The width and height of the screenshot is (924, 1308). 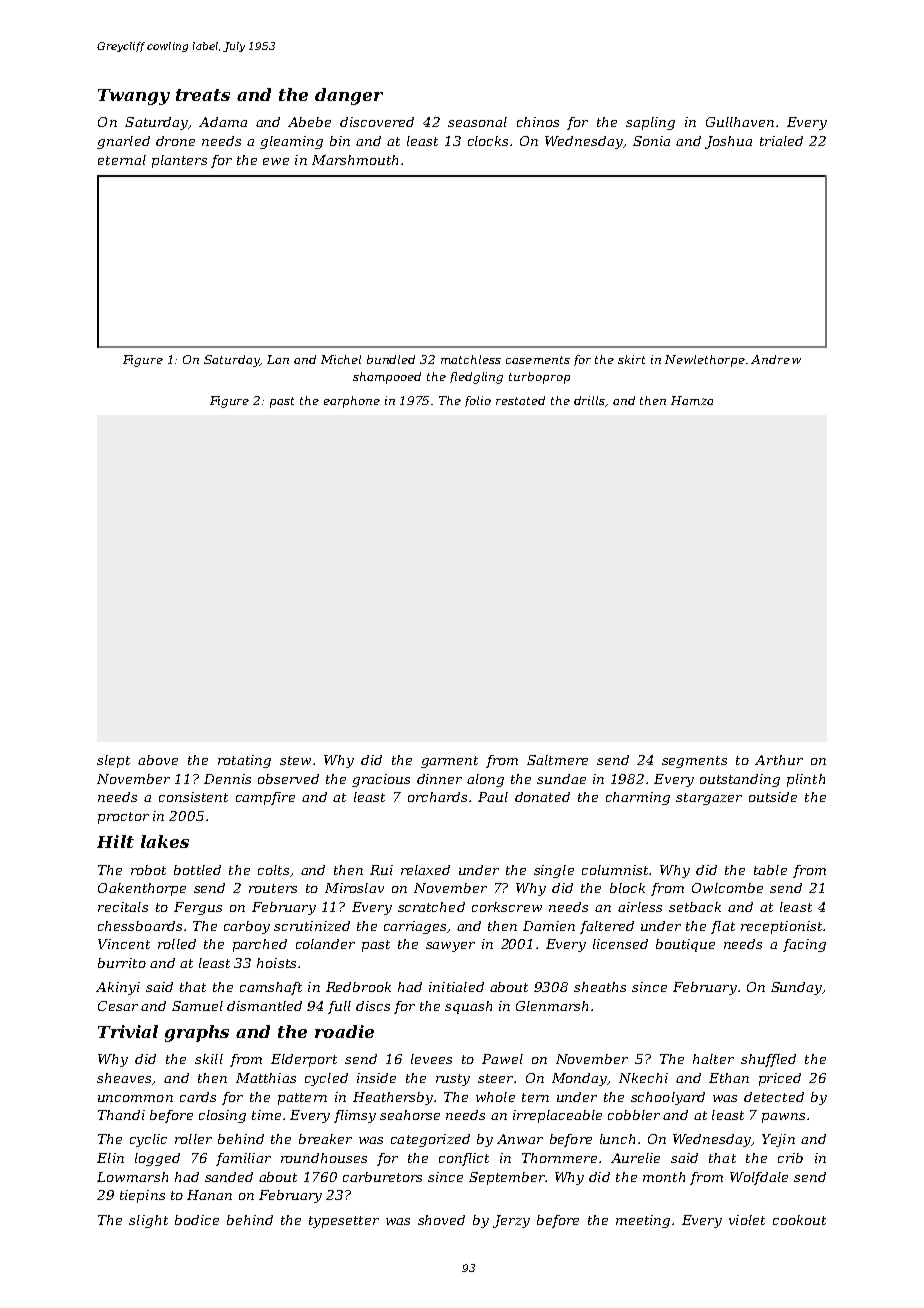 What do you see at coordinates (493, 797) in the screenshot?
I see `Paul` at bounding box center [493, 797].
